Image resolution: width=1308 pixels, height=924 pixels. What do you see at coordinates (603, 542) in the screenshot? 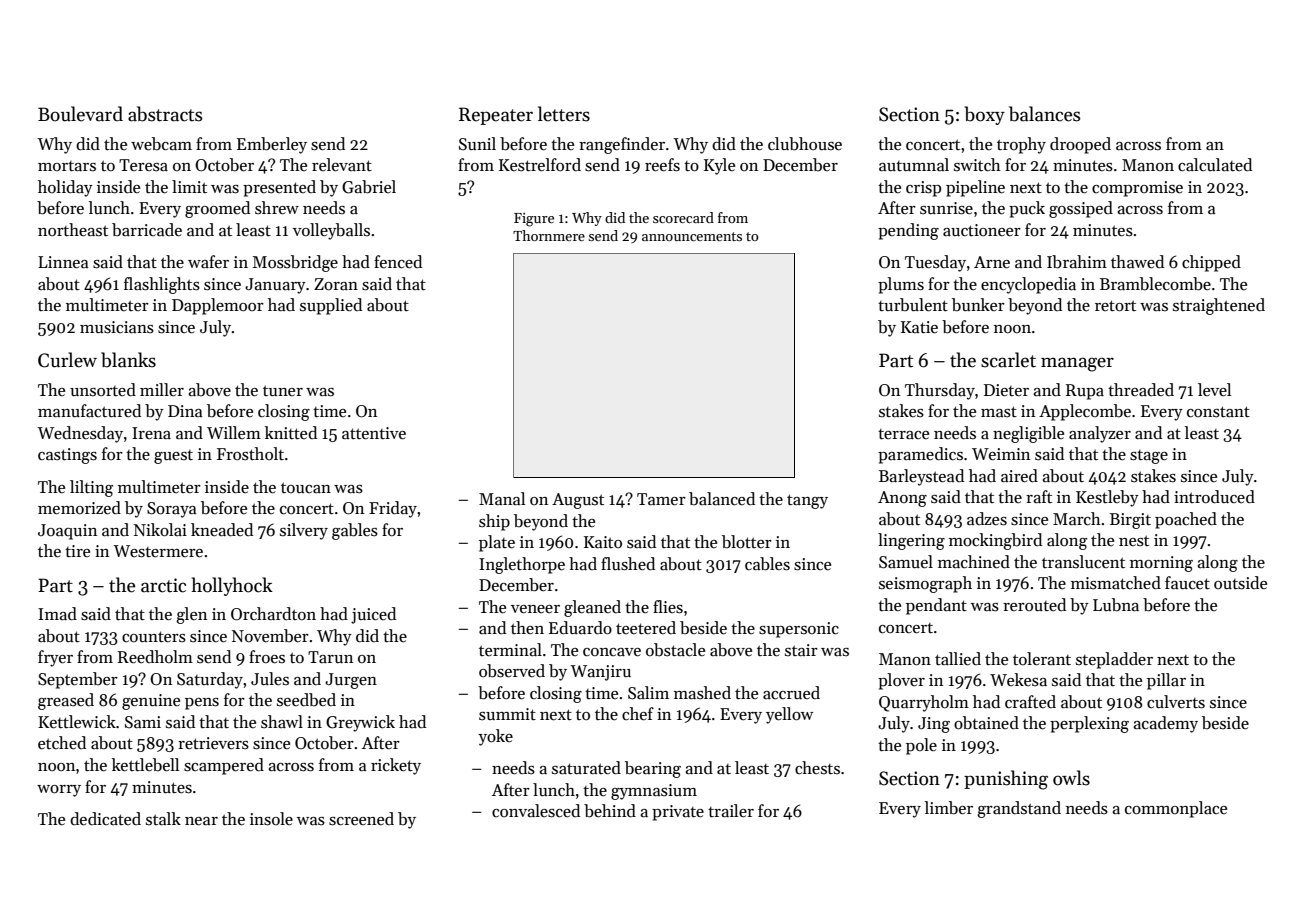
I see `Kaito` at bounding box center [603, 542].
